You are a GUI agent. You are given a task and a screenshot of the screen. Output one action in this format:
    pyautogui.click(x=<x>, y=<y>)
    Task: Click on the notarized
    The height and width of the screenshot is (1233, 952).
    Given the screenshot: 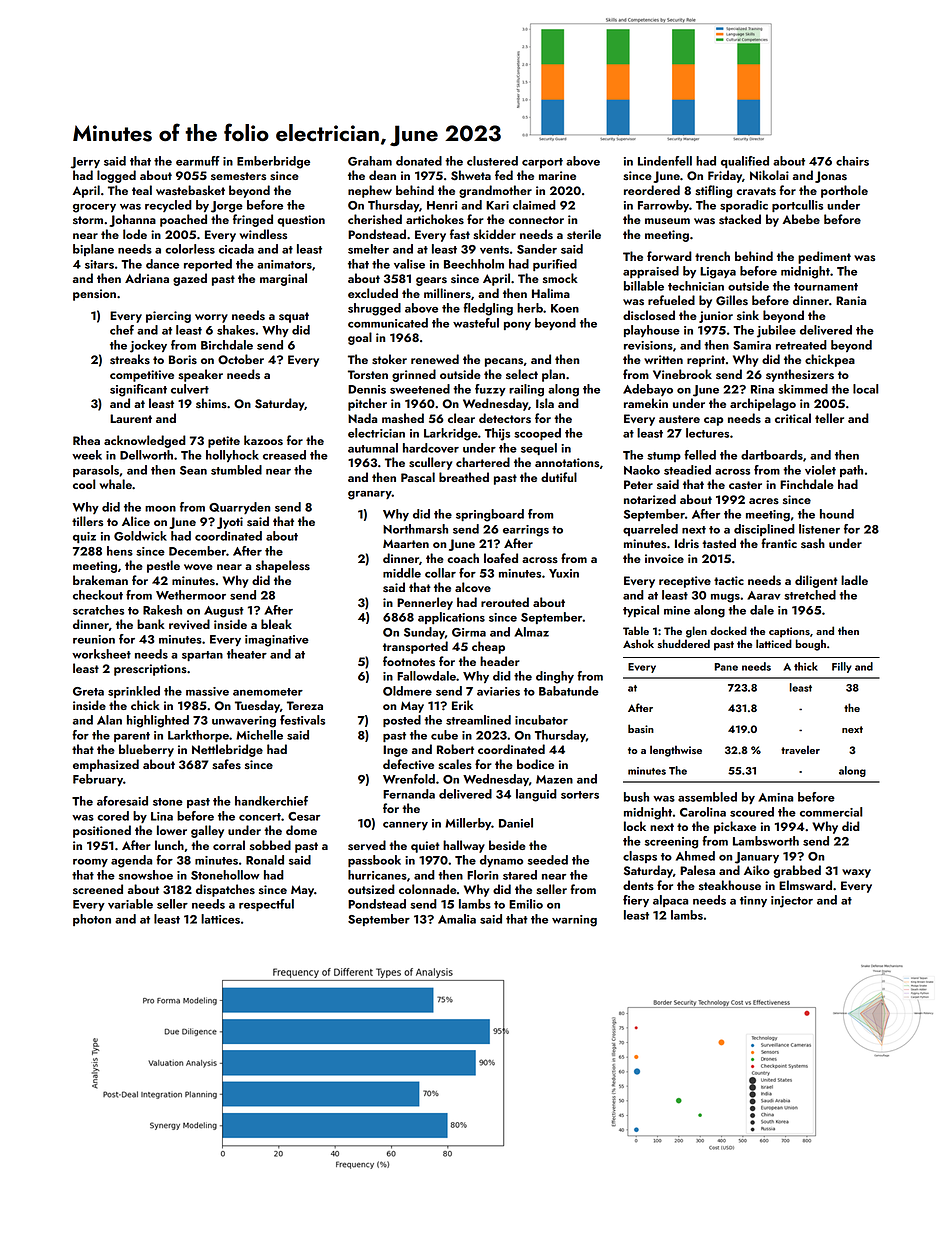 What is the action you would take?
    pyautogui.click(x=650, y=499)
